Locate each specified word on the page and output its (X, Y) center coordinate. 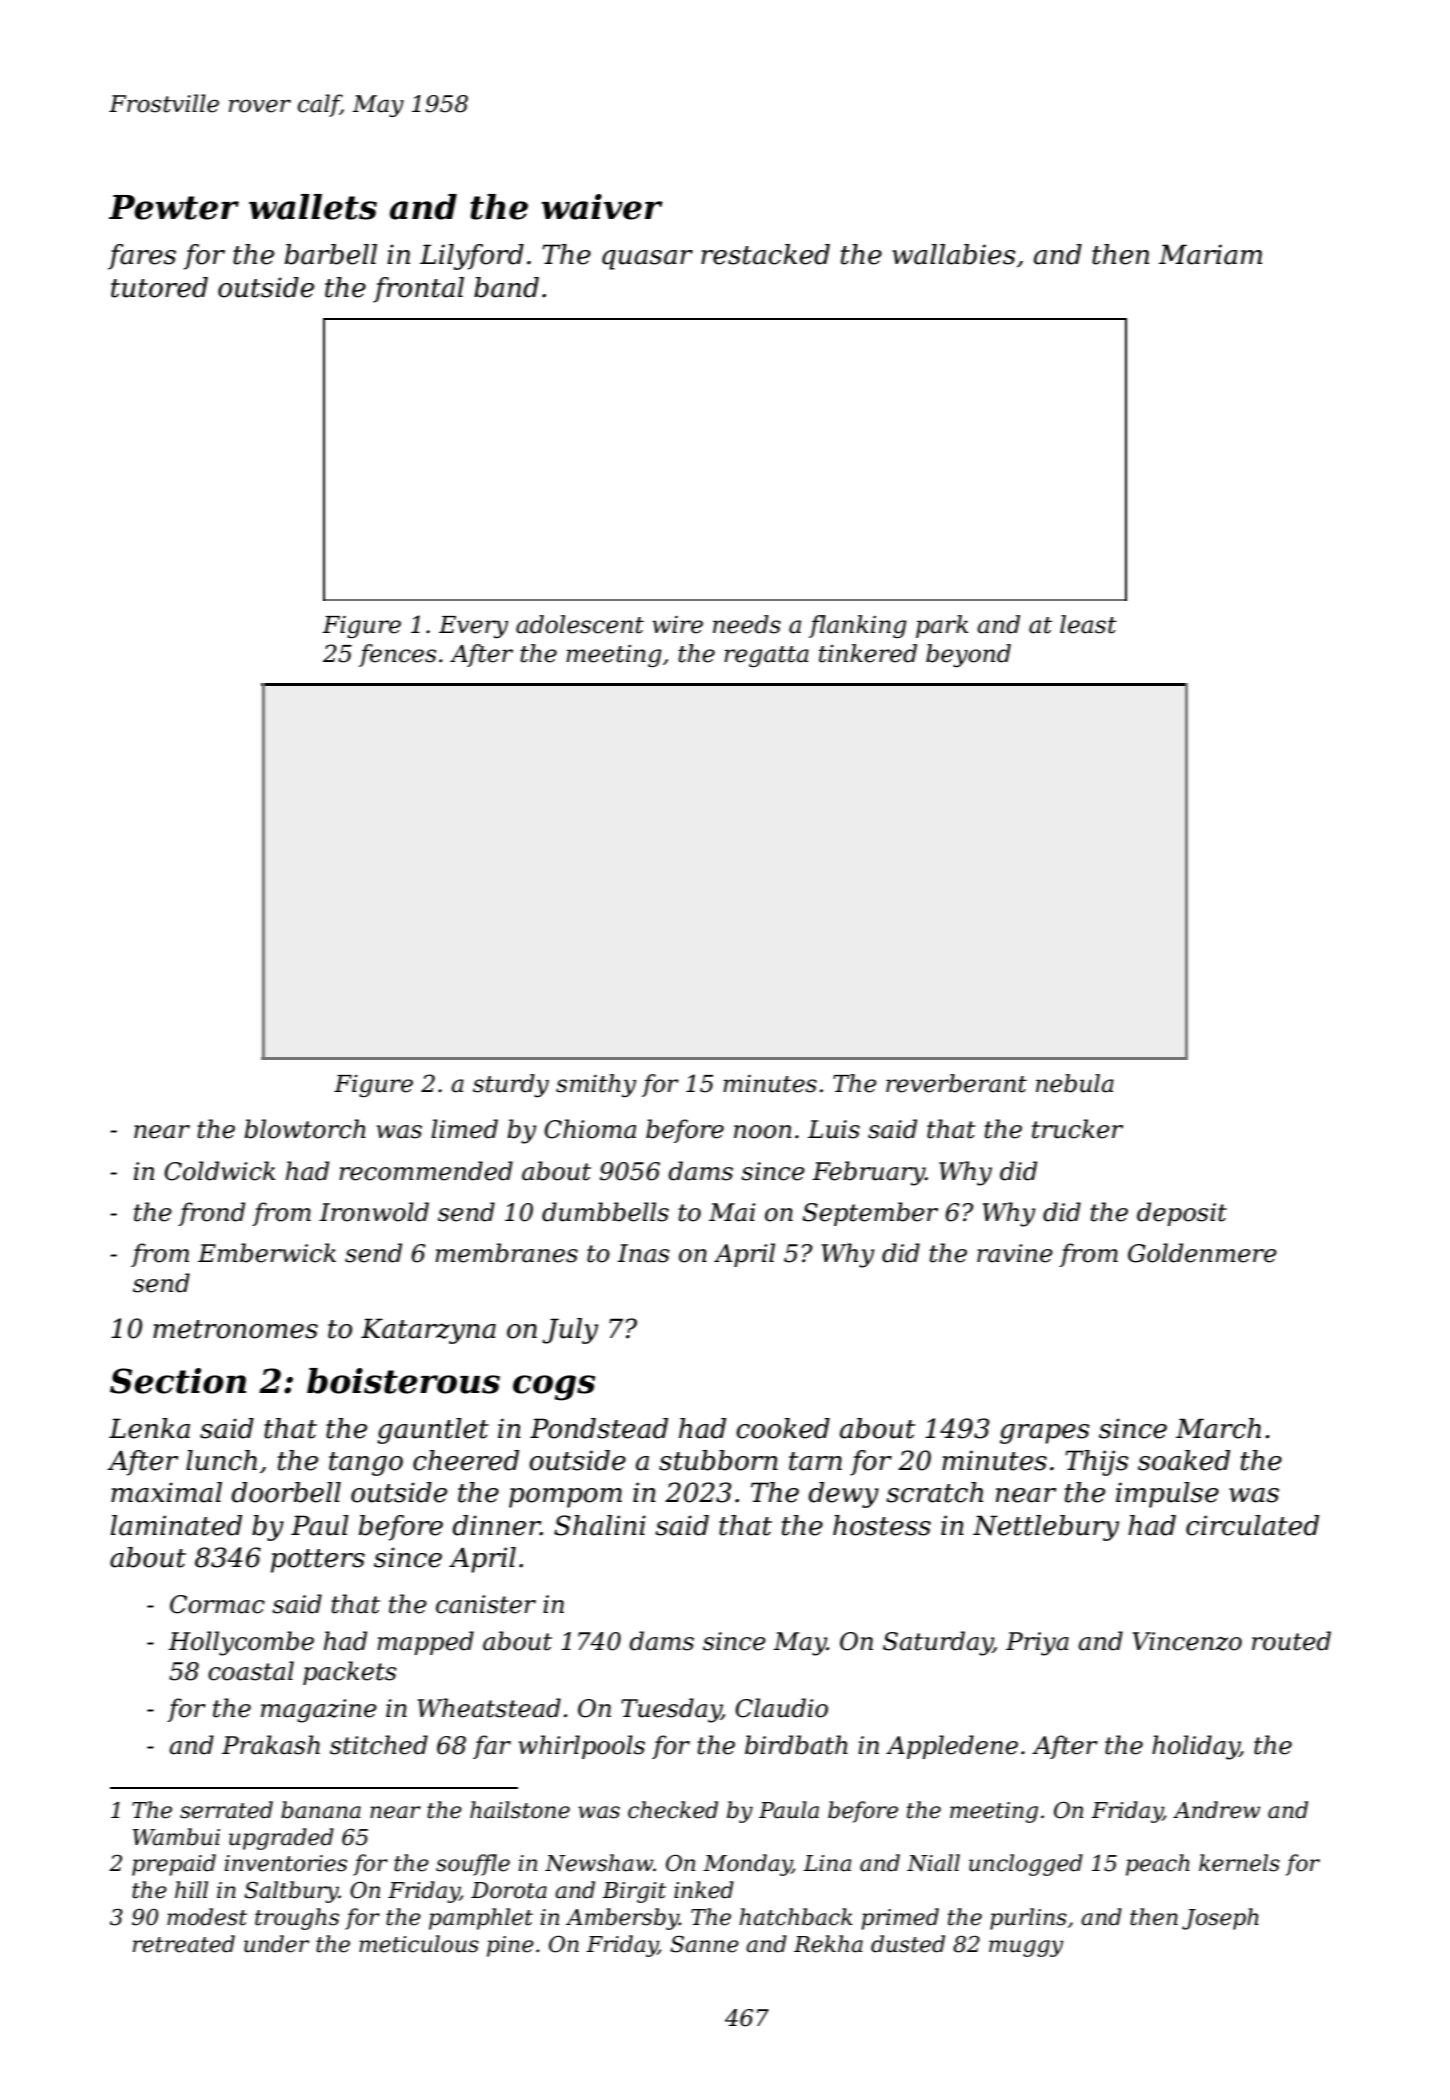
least (1088, 624)
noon (762, 1132)
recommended (426, 1171)
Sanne (704, 1944)
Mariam (1210, 254)
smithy (596, 1085)
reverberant (956, 1083)
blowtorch (305, 1129)
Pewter (174, 207)
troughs (297, 1919)
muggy (1026, 1948)
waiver (602, 207)
